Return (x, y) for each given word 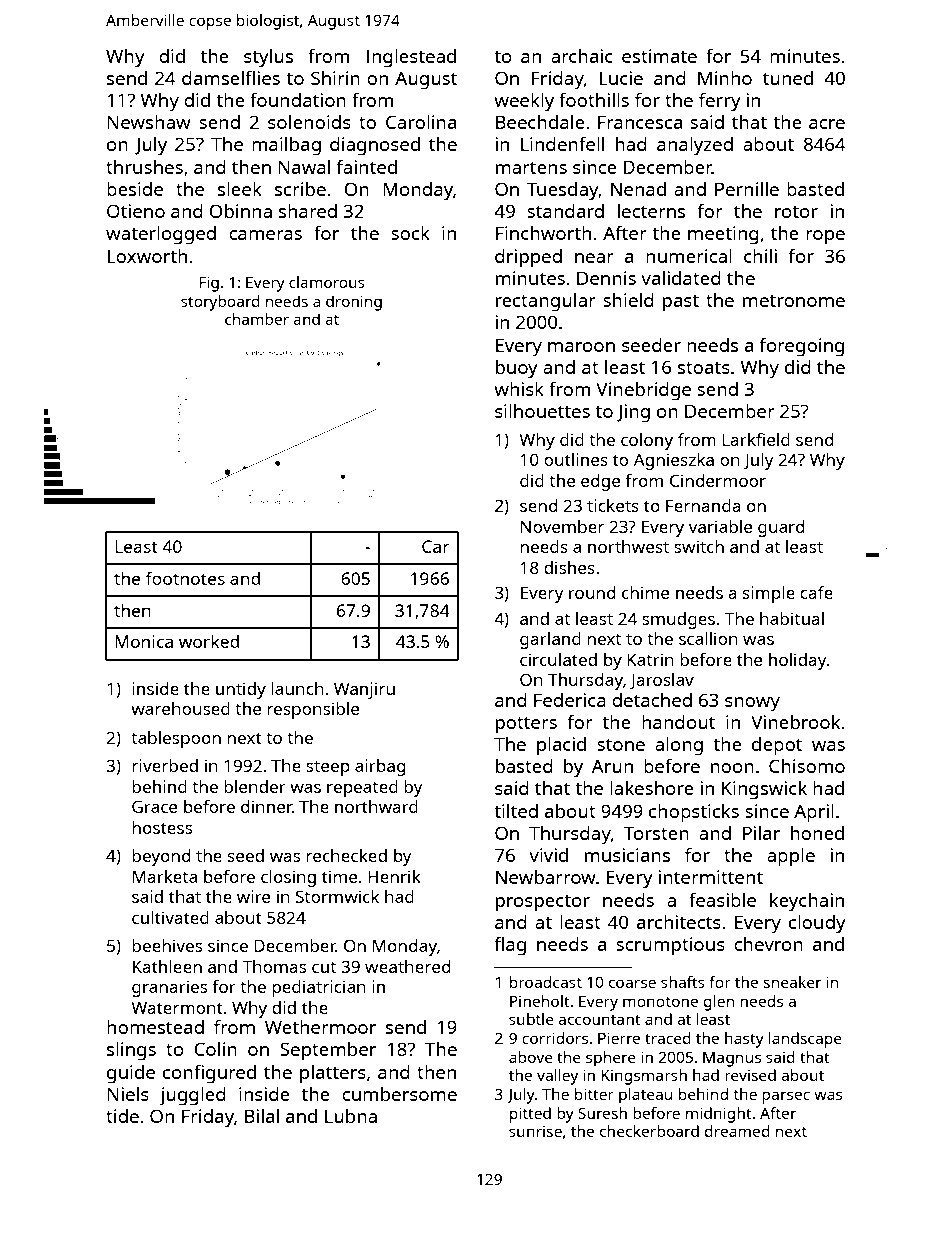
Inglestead (411, 58)
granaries (169, 988)
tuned (788, 78)
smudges (678, 620)
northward (376, 806)
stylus (268, 58)
